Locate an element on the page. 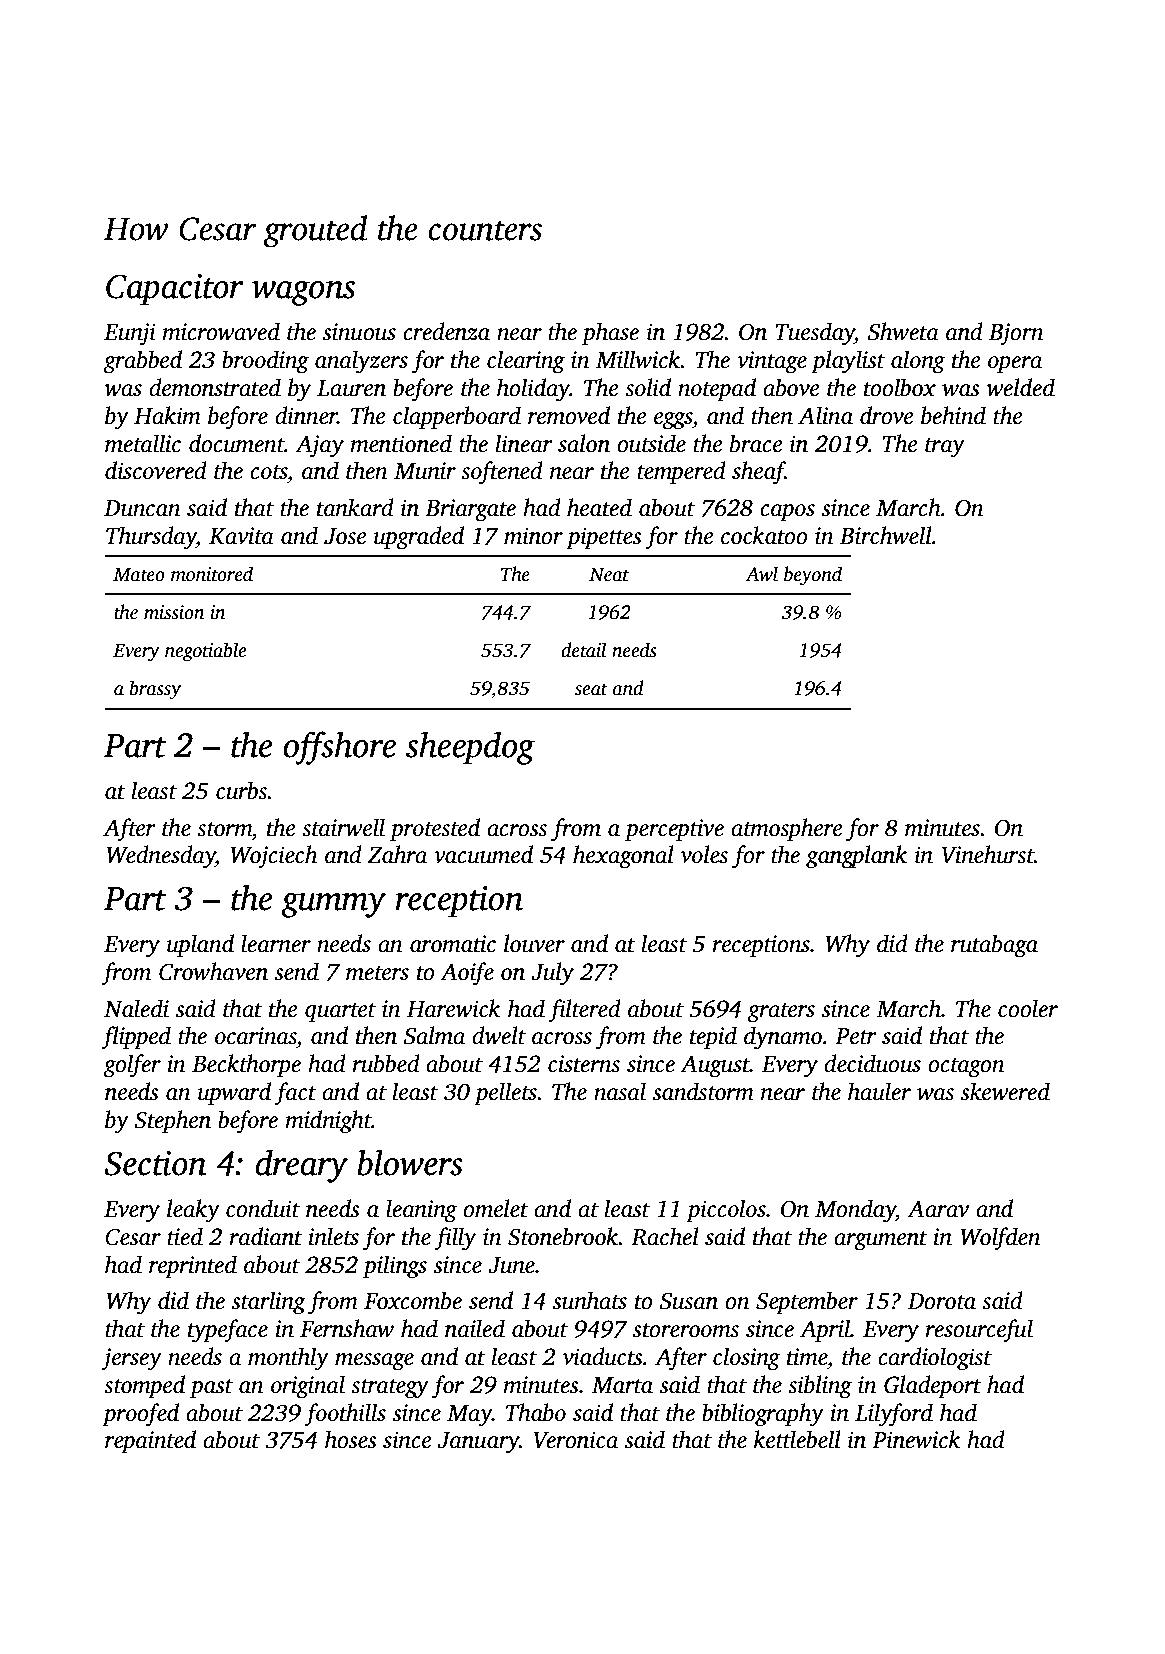  Veronica is located at coordinates (575, 1440).
